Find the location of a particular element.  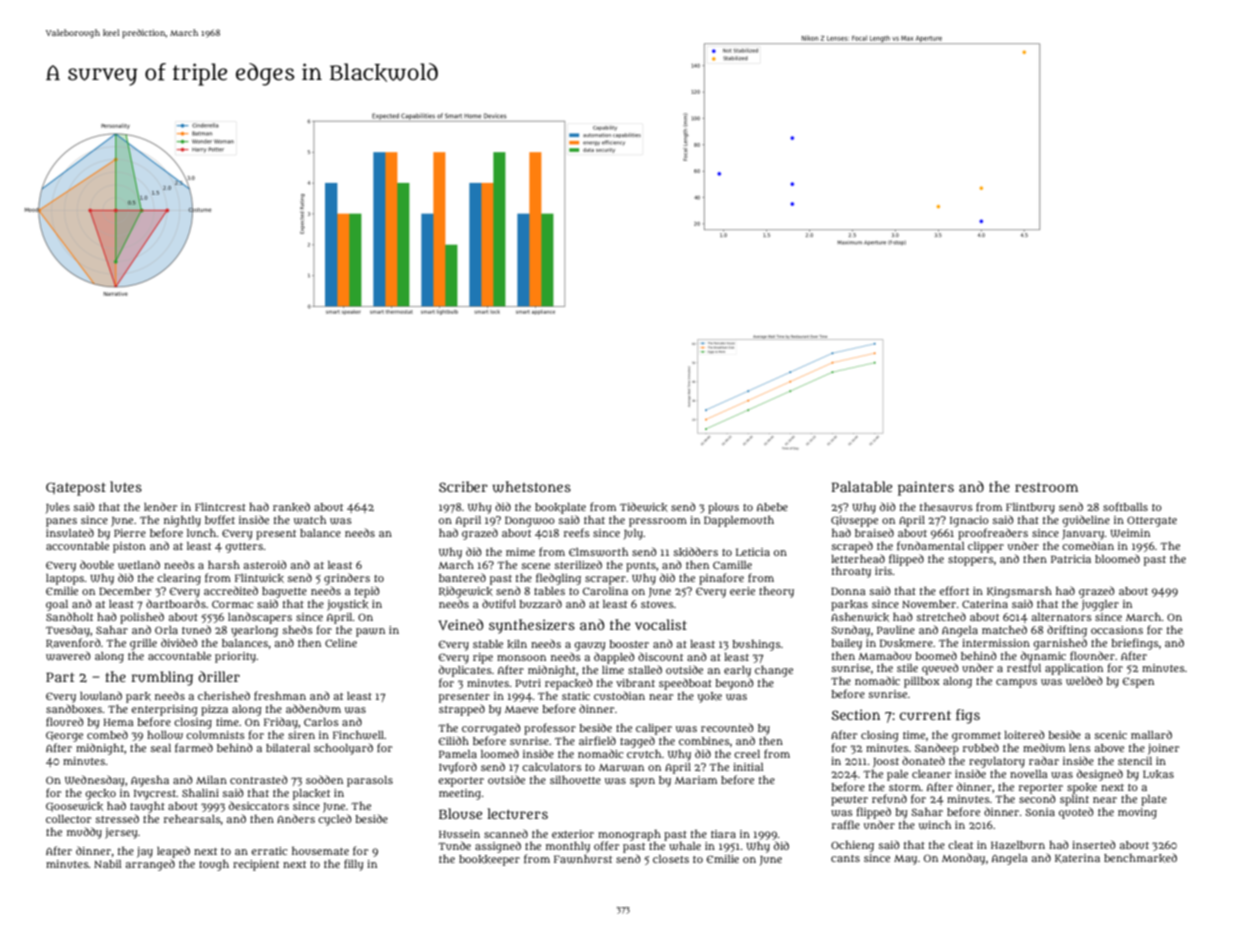

iris is located at coordinates (883, 571).
